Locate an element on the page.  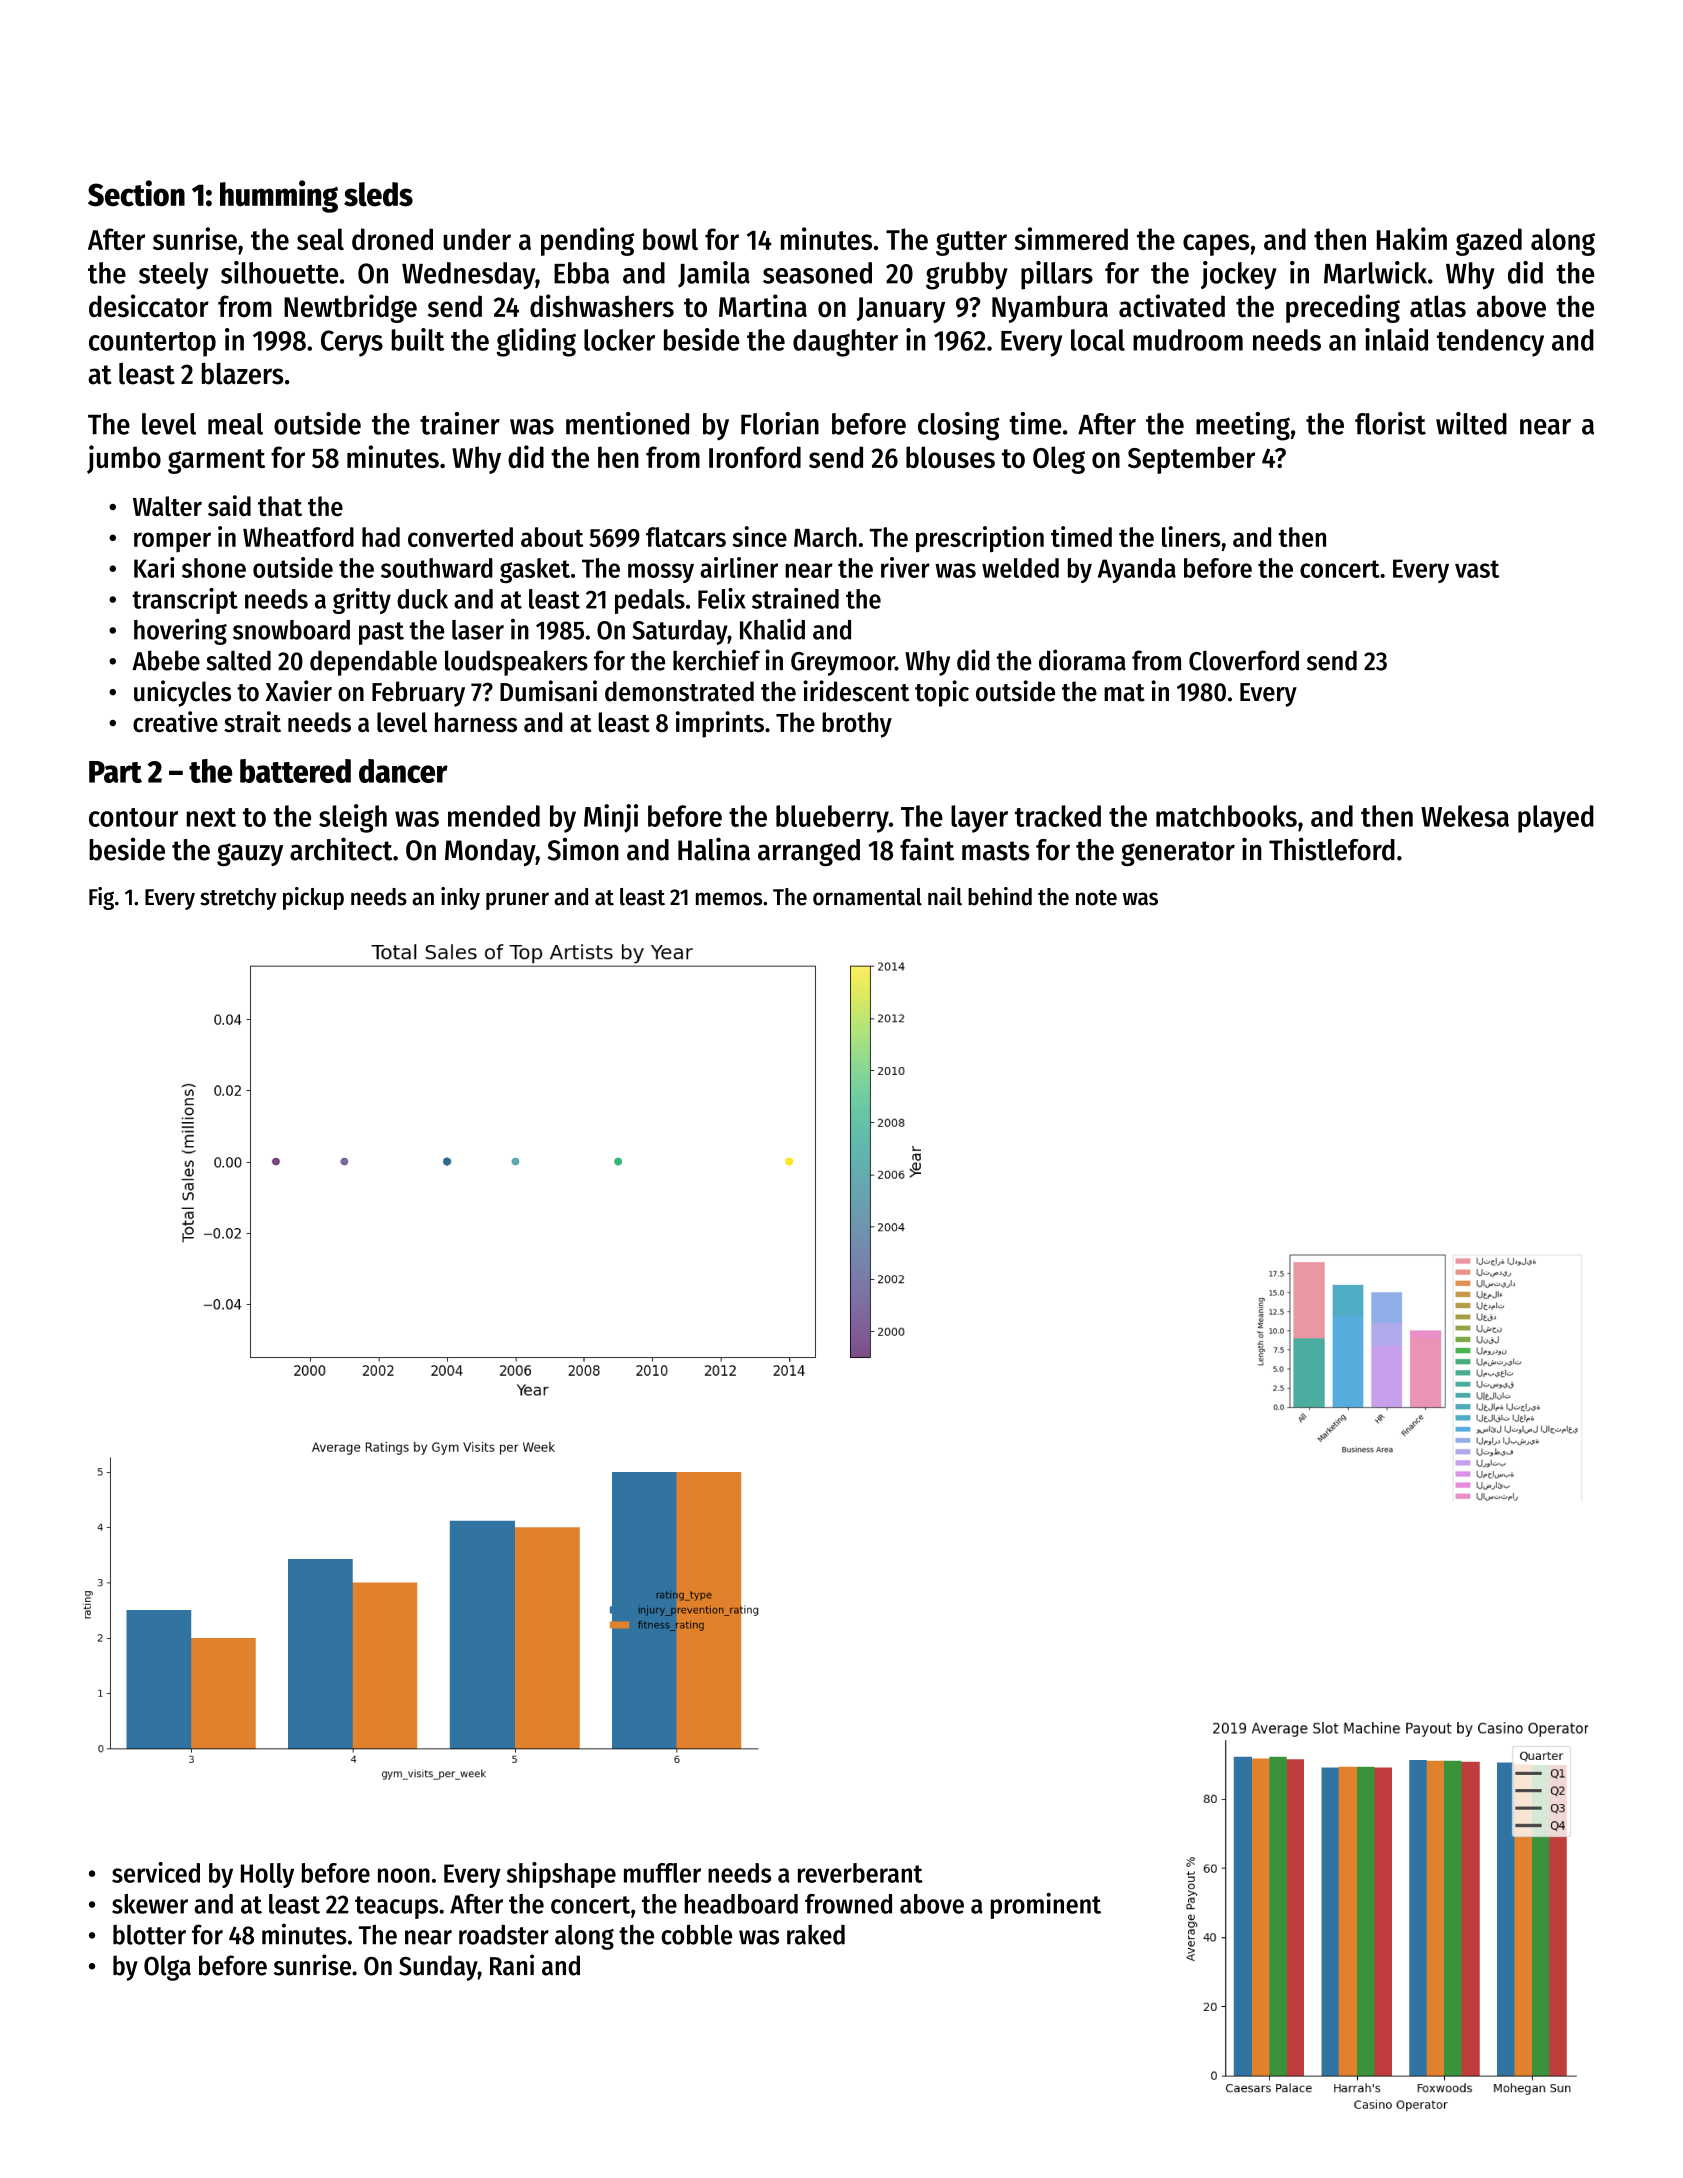
Olga is located at coordinates (167, 1968).
